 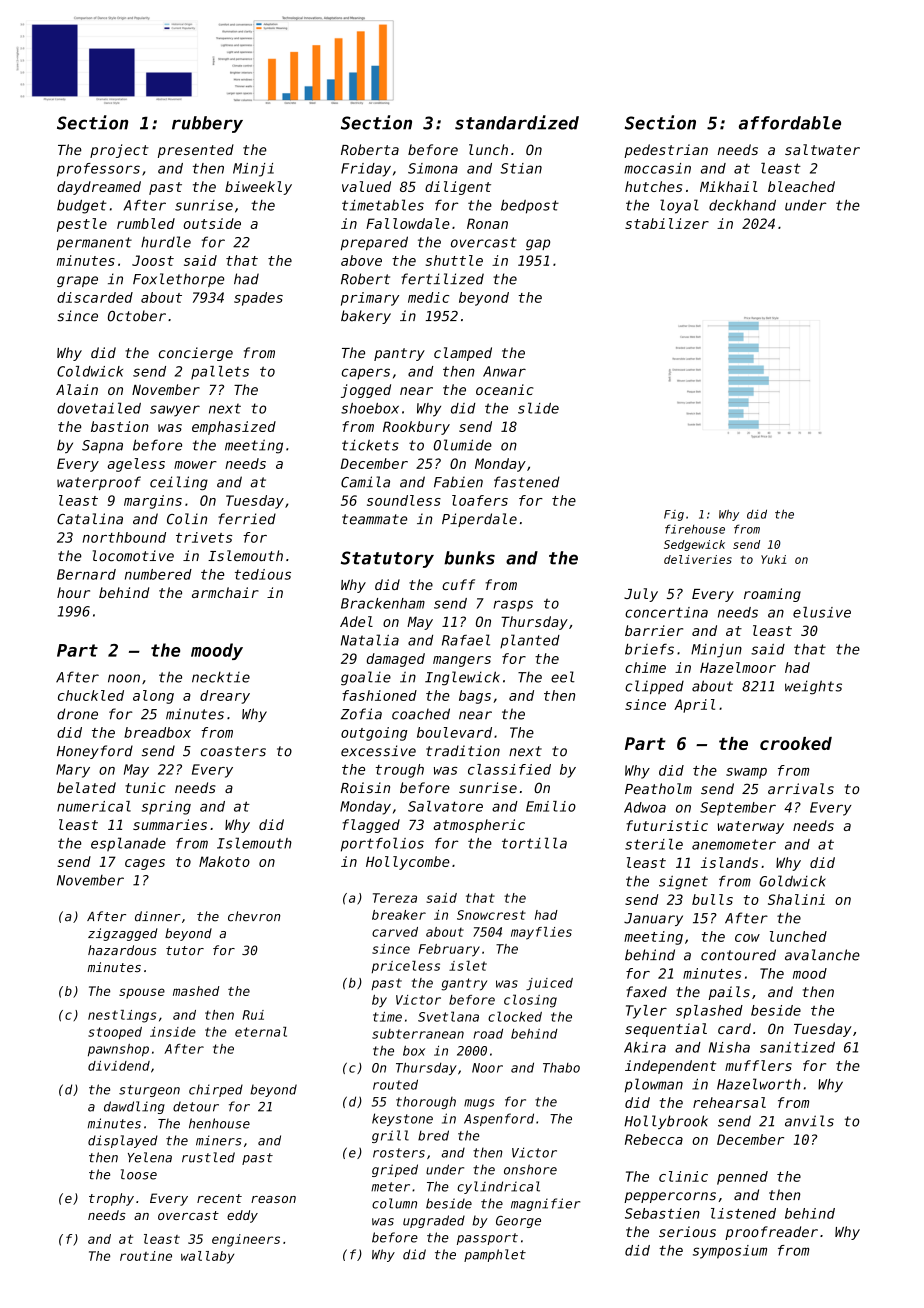 I want to click on Anwar, so click(x=504, y=371).
